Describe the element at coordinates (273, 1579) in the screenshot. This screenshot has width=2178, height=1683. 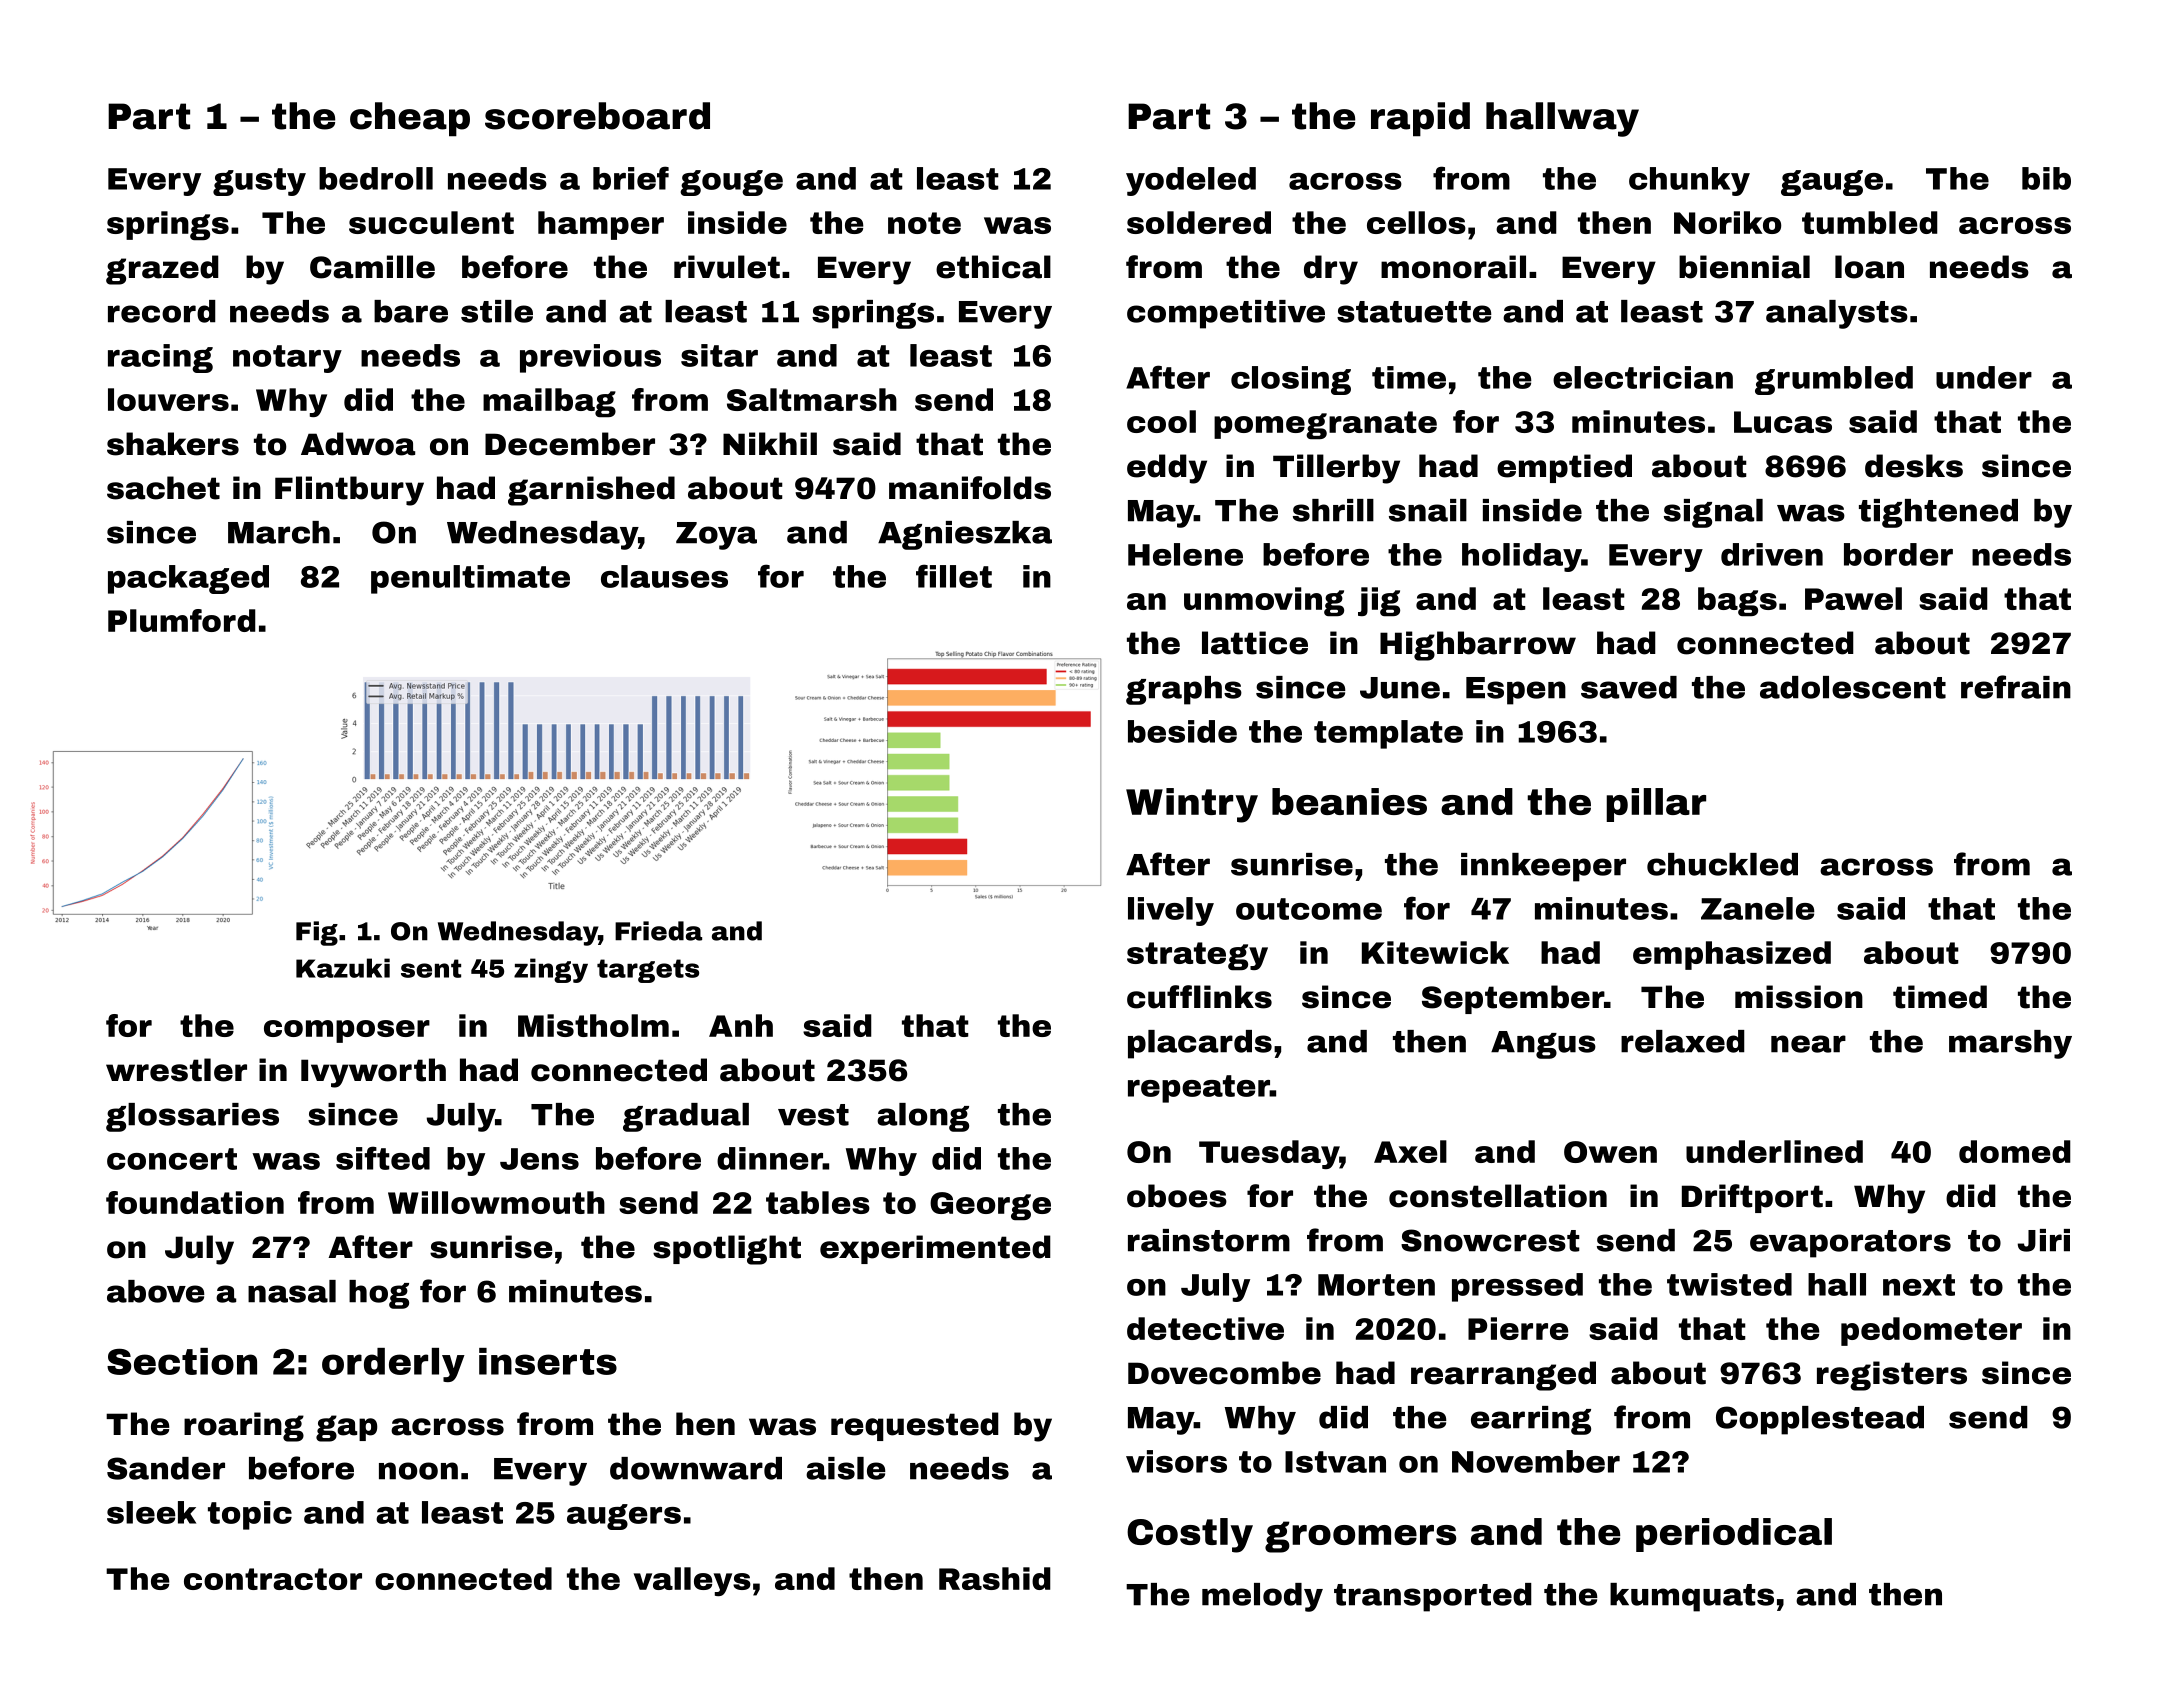
I see `contractor` at that location.
